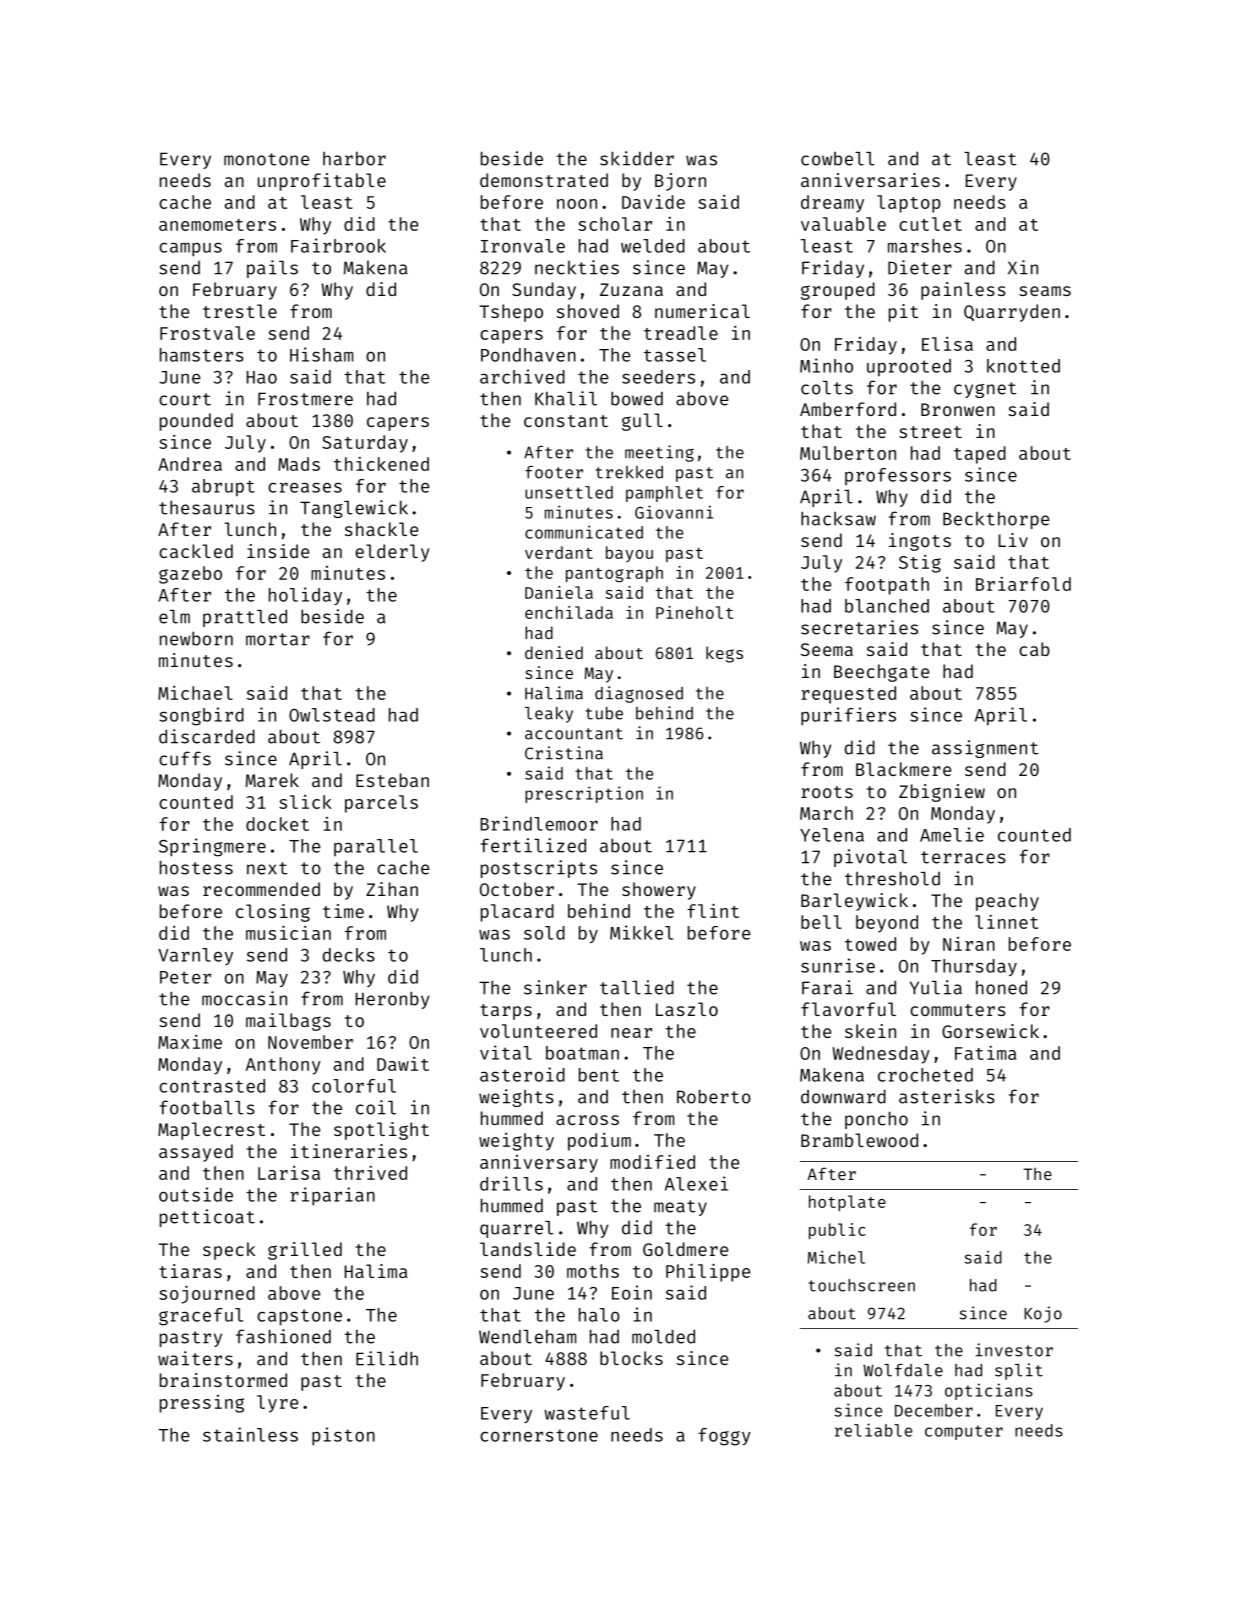 Image resolution: width=1236 pixels, height=1600 pixels. Describe the element at coordinates (338, 245) in the screenshot. I see `Fairbrook` at that location.
